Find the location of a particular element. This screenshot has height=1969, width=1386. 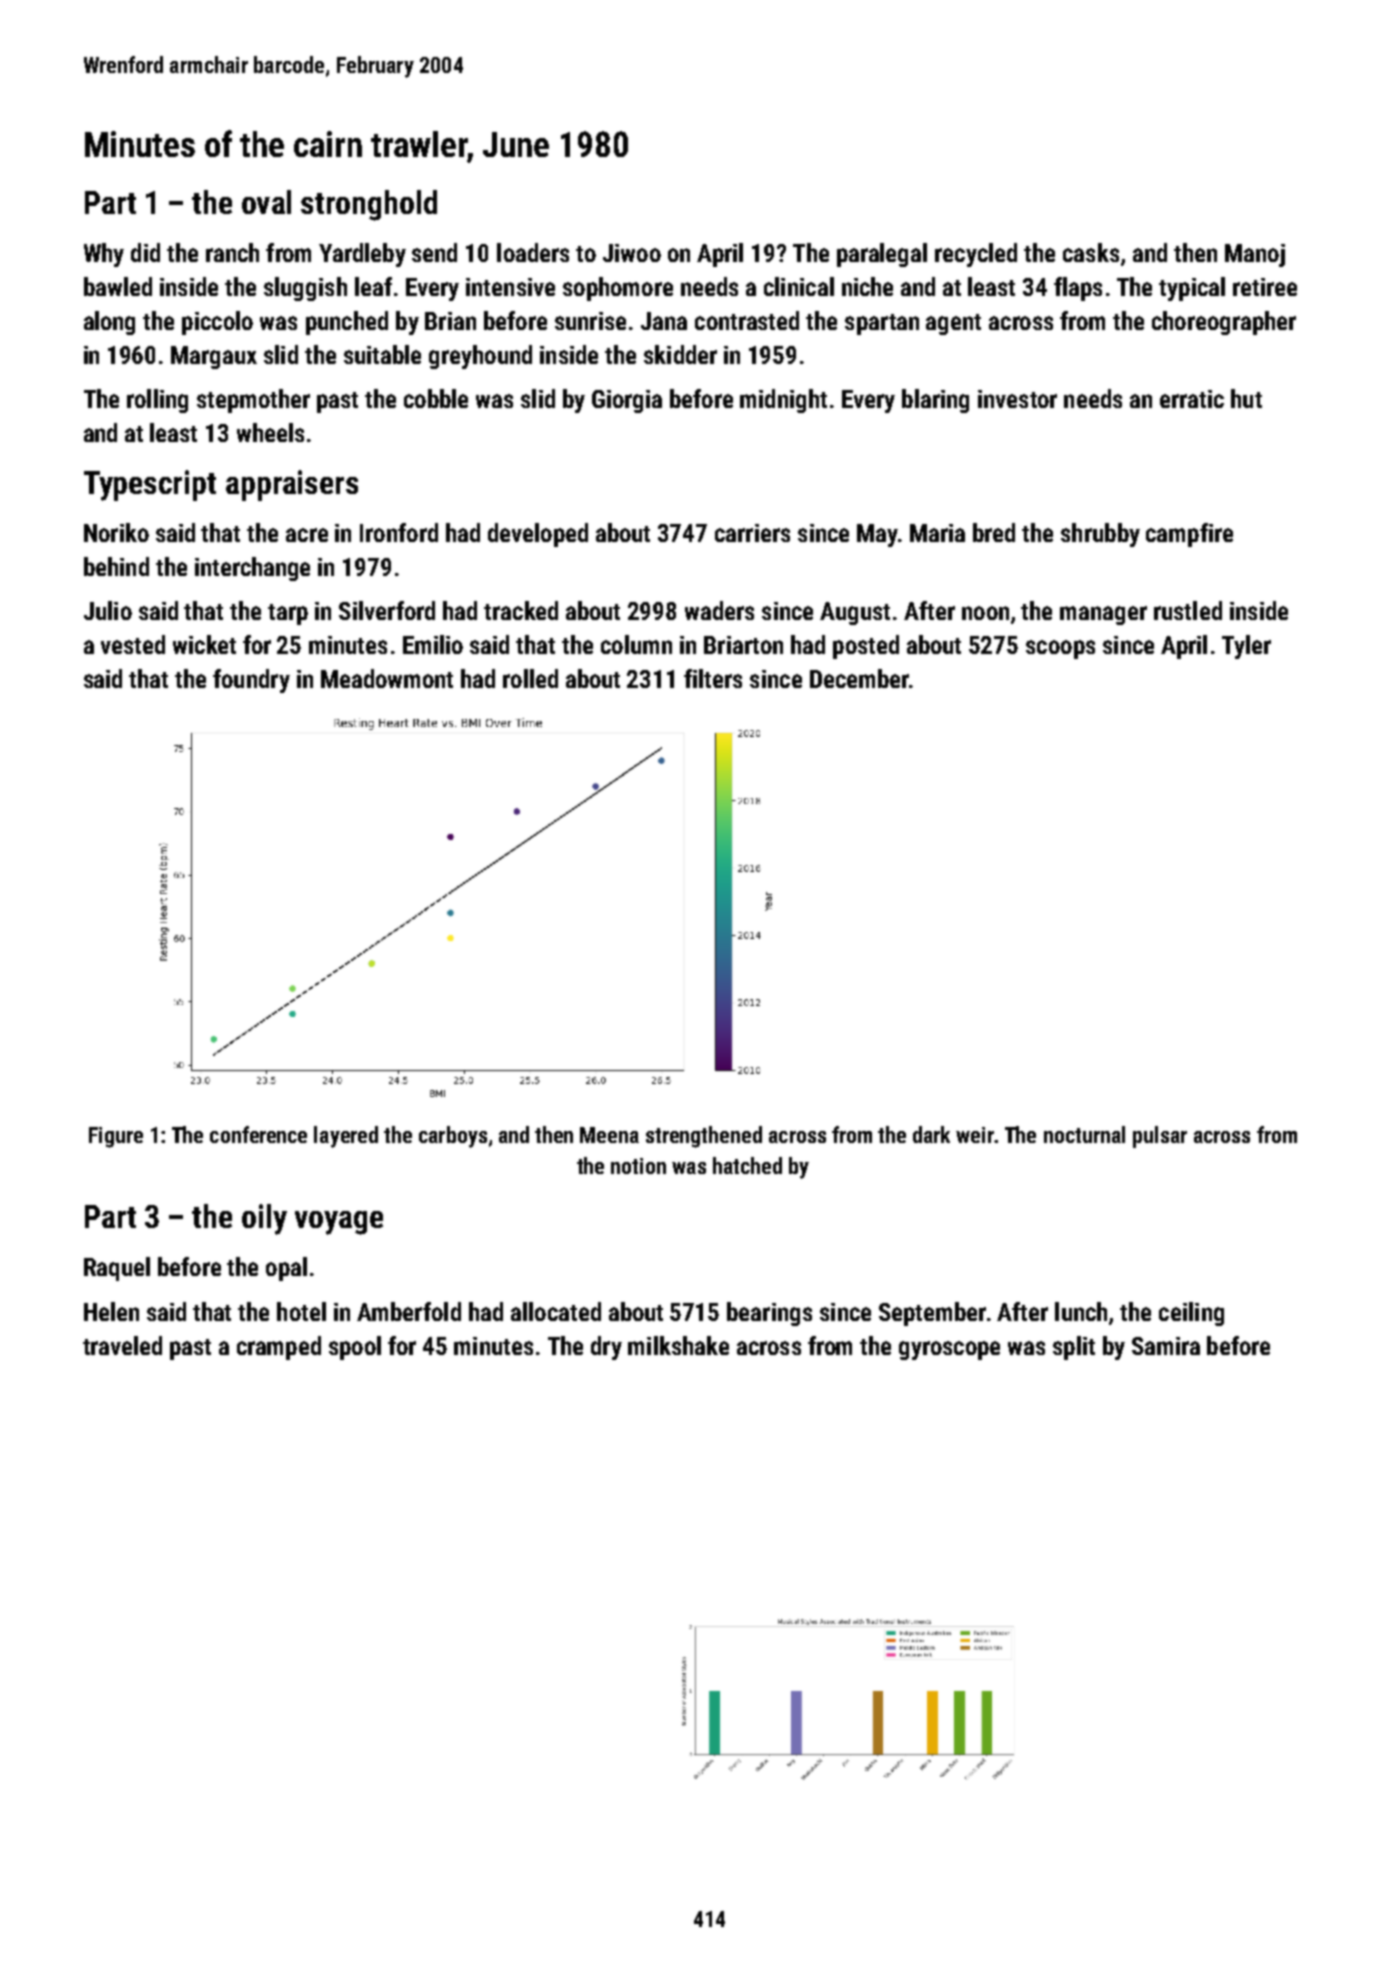

developed is located at coordinates (538, 535).
